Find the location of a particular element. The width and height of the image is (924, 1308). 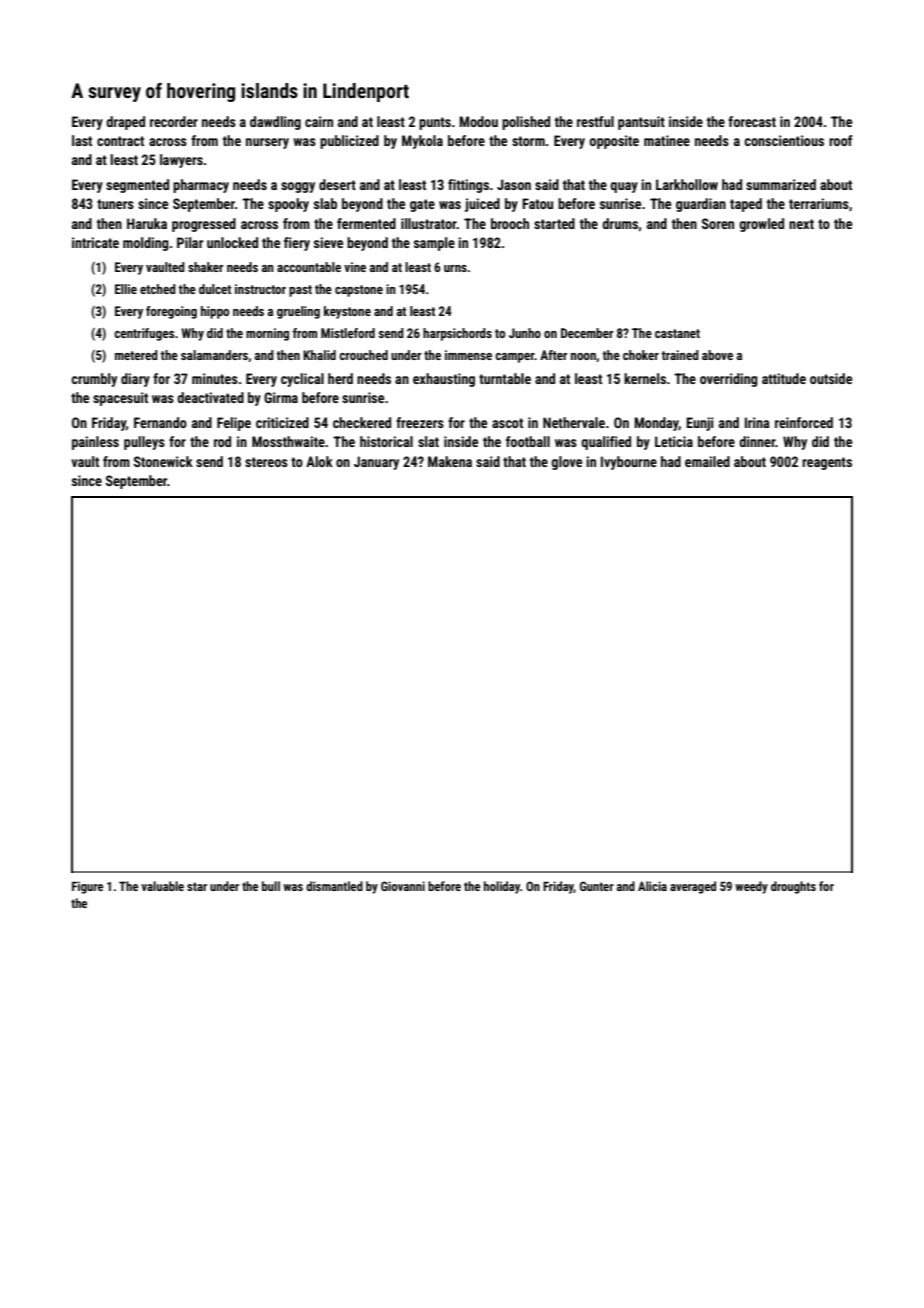

Gunter is located at coordinates (597, 886).
